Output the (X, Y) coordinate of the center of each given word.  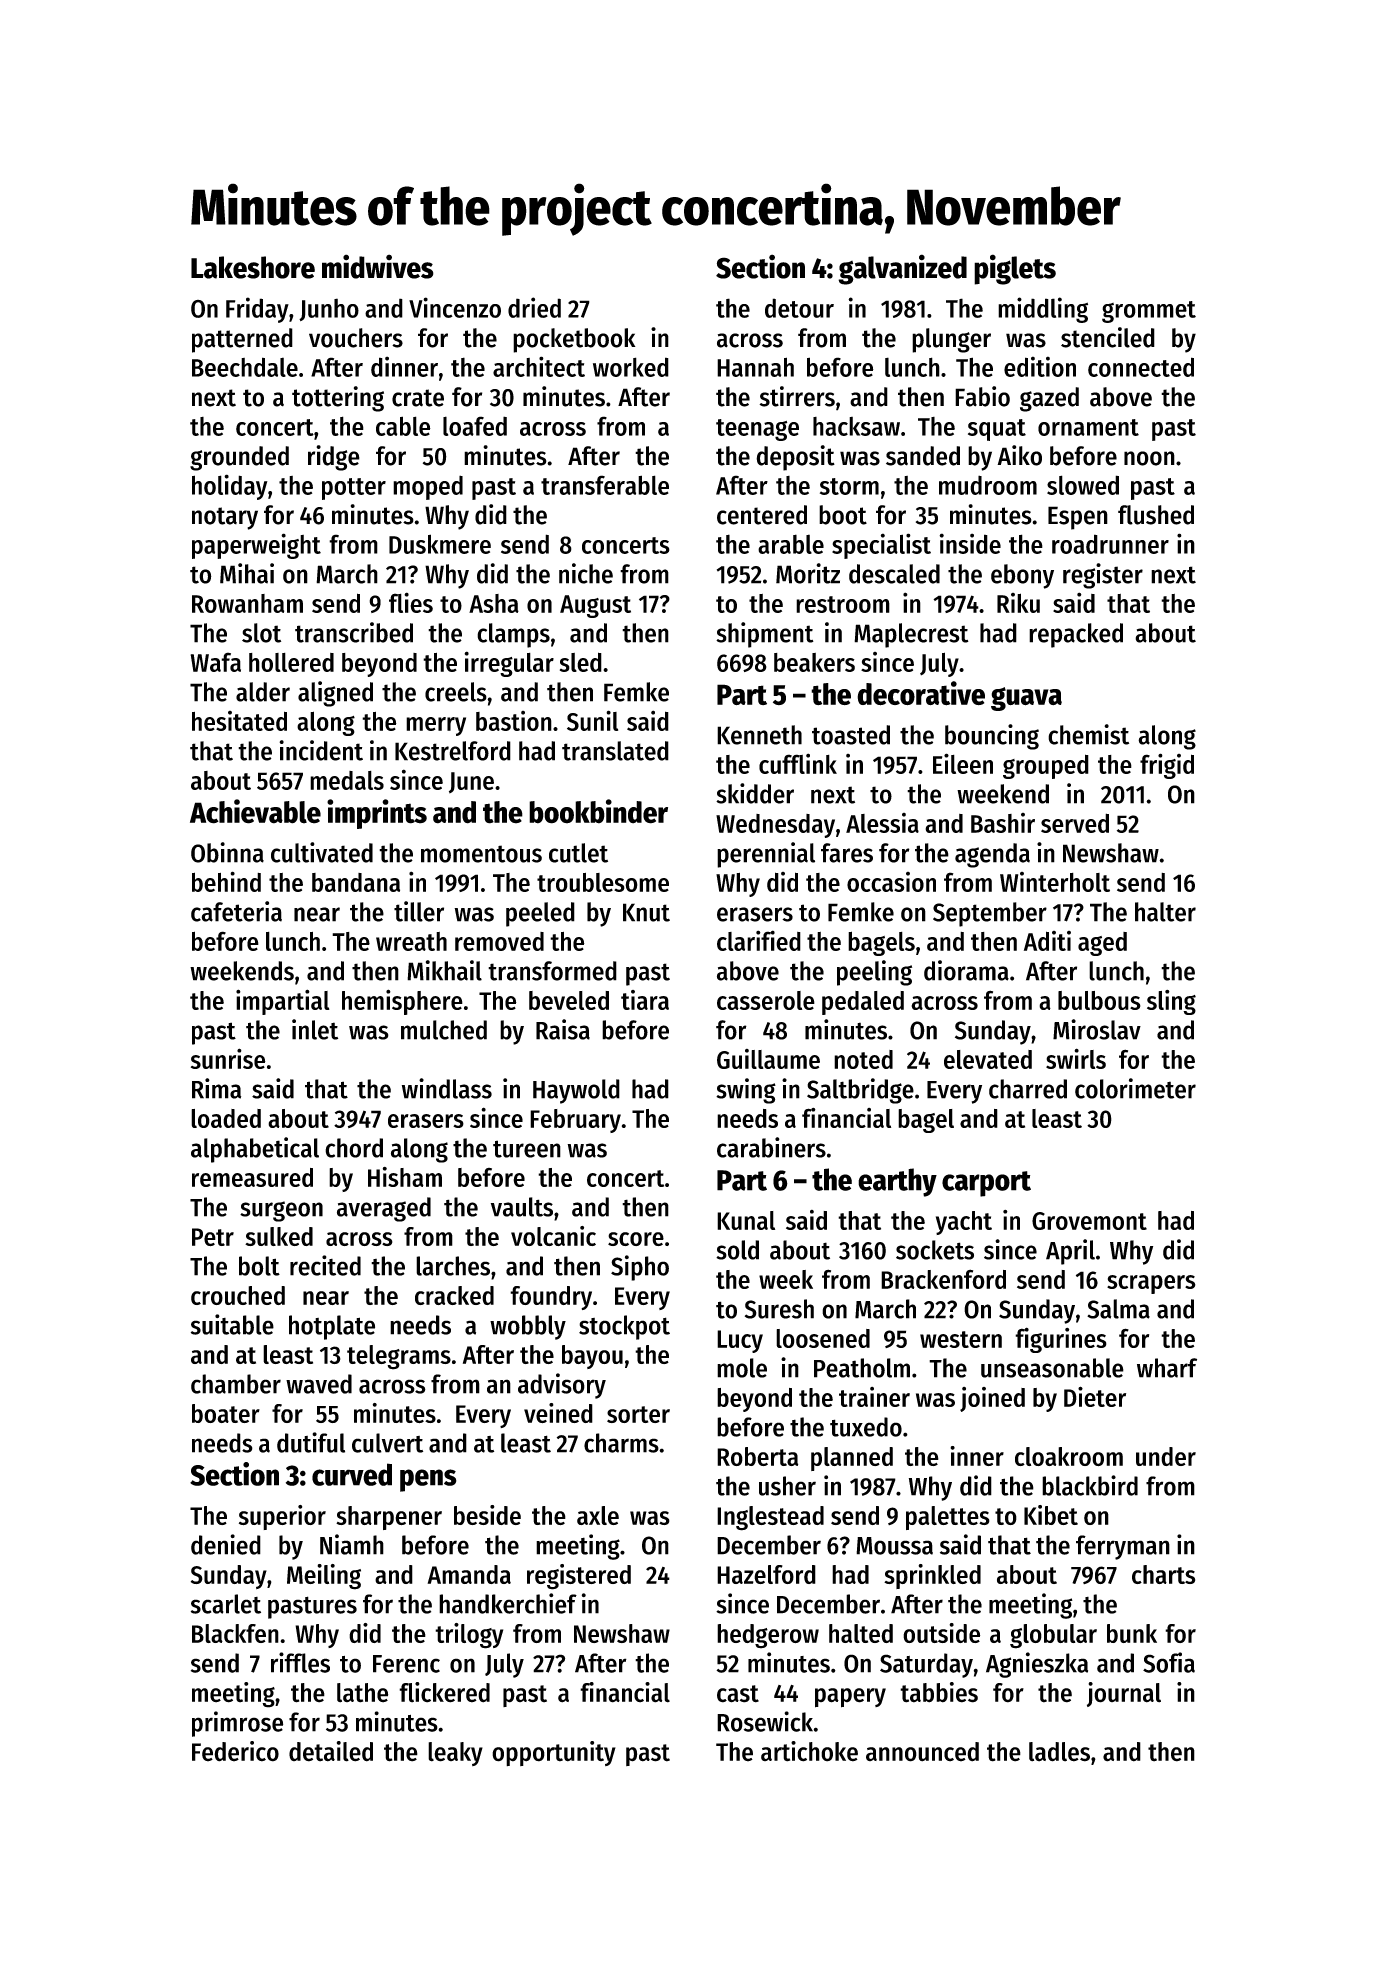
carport (986, 1184)
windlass (447, 1088)
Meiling (324, 1577)
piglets (1015, 269)
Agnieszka (1037, 1665)
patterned (242, 340)
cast (738, 1694)
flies (411, 602)
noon (1149, 458)
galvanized (902, 269)
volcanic (553, 1236)
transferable (605, 485)
